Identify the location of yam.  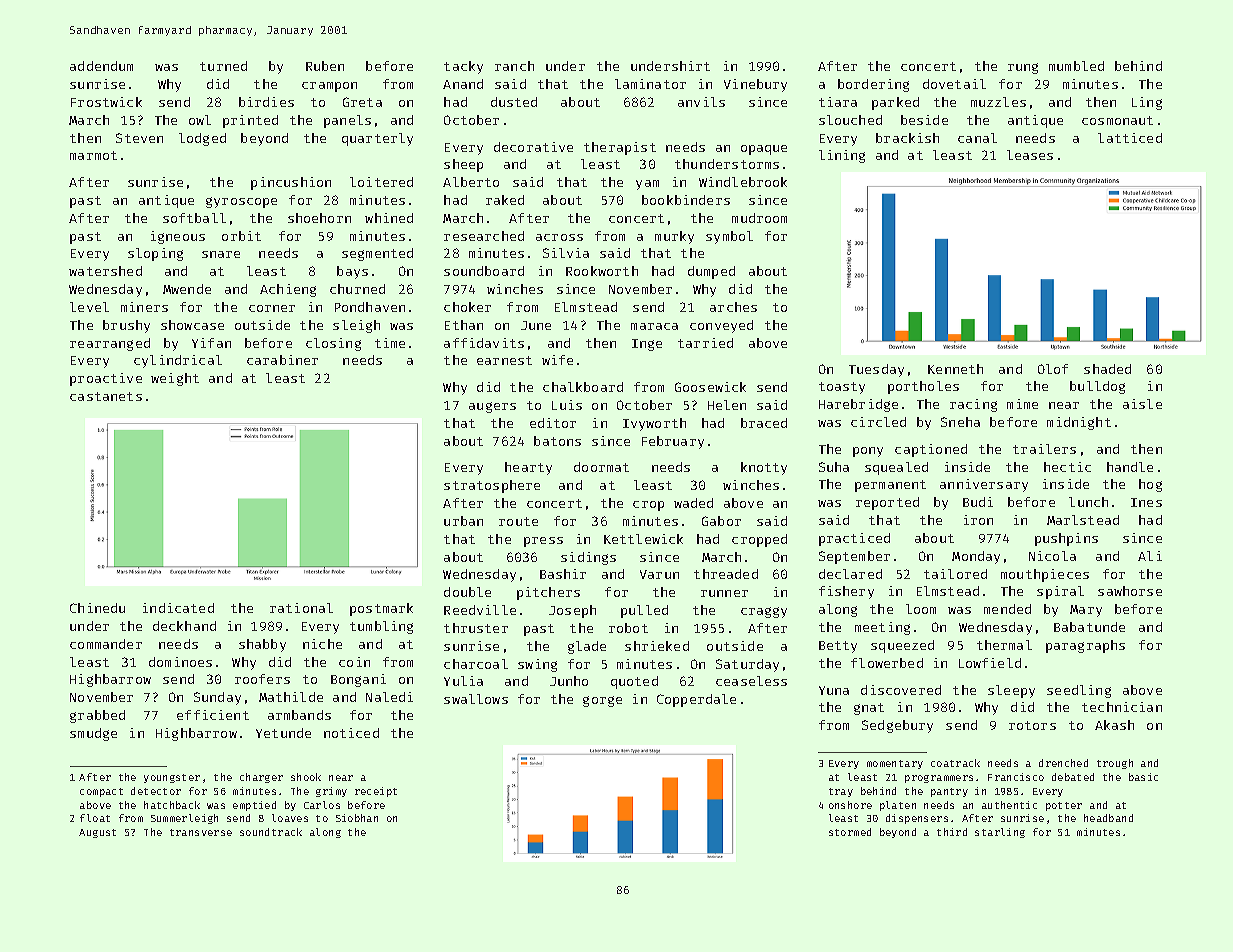
(647, 185).
